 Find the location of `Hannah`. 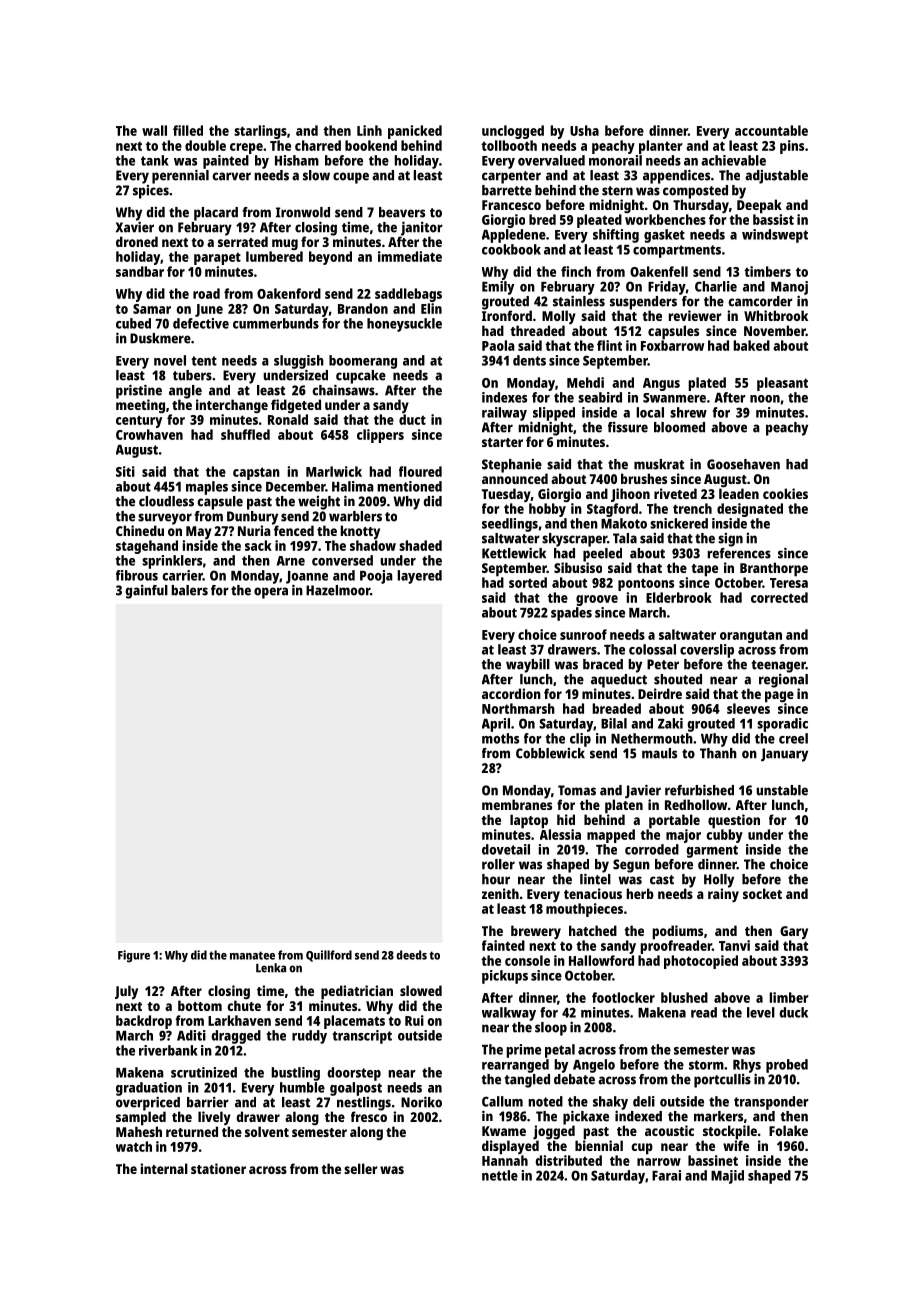

Hannah is located at coordinates (505, 1160).
